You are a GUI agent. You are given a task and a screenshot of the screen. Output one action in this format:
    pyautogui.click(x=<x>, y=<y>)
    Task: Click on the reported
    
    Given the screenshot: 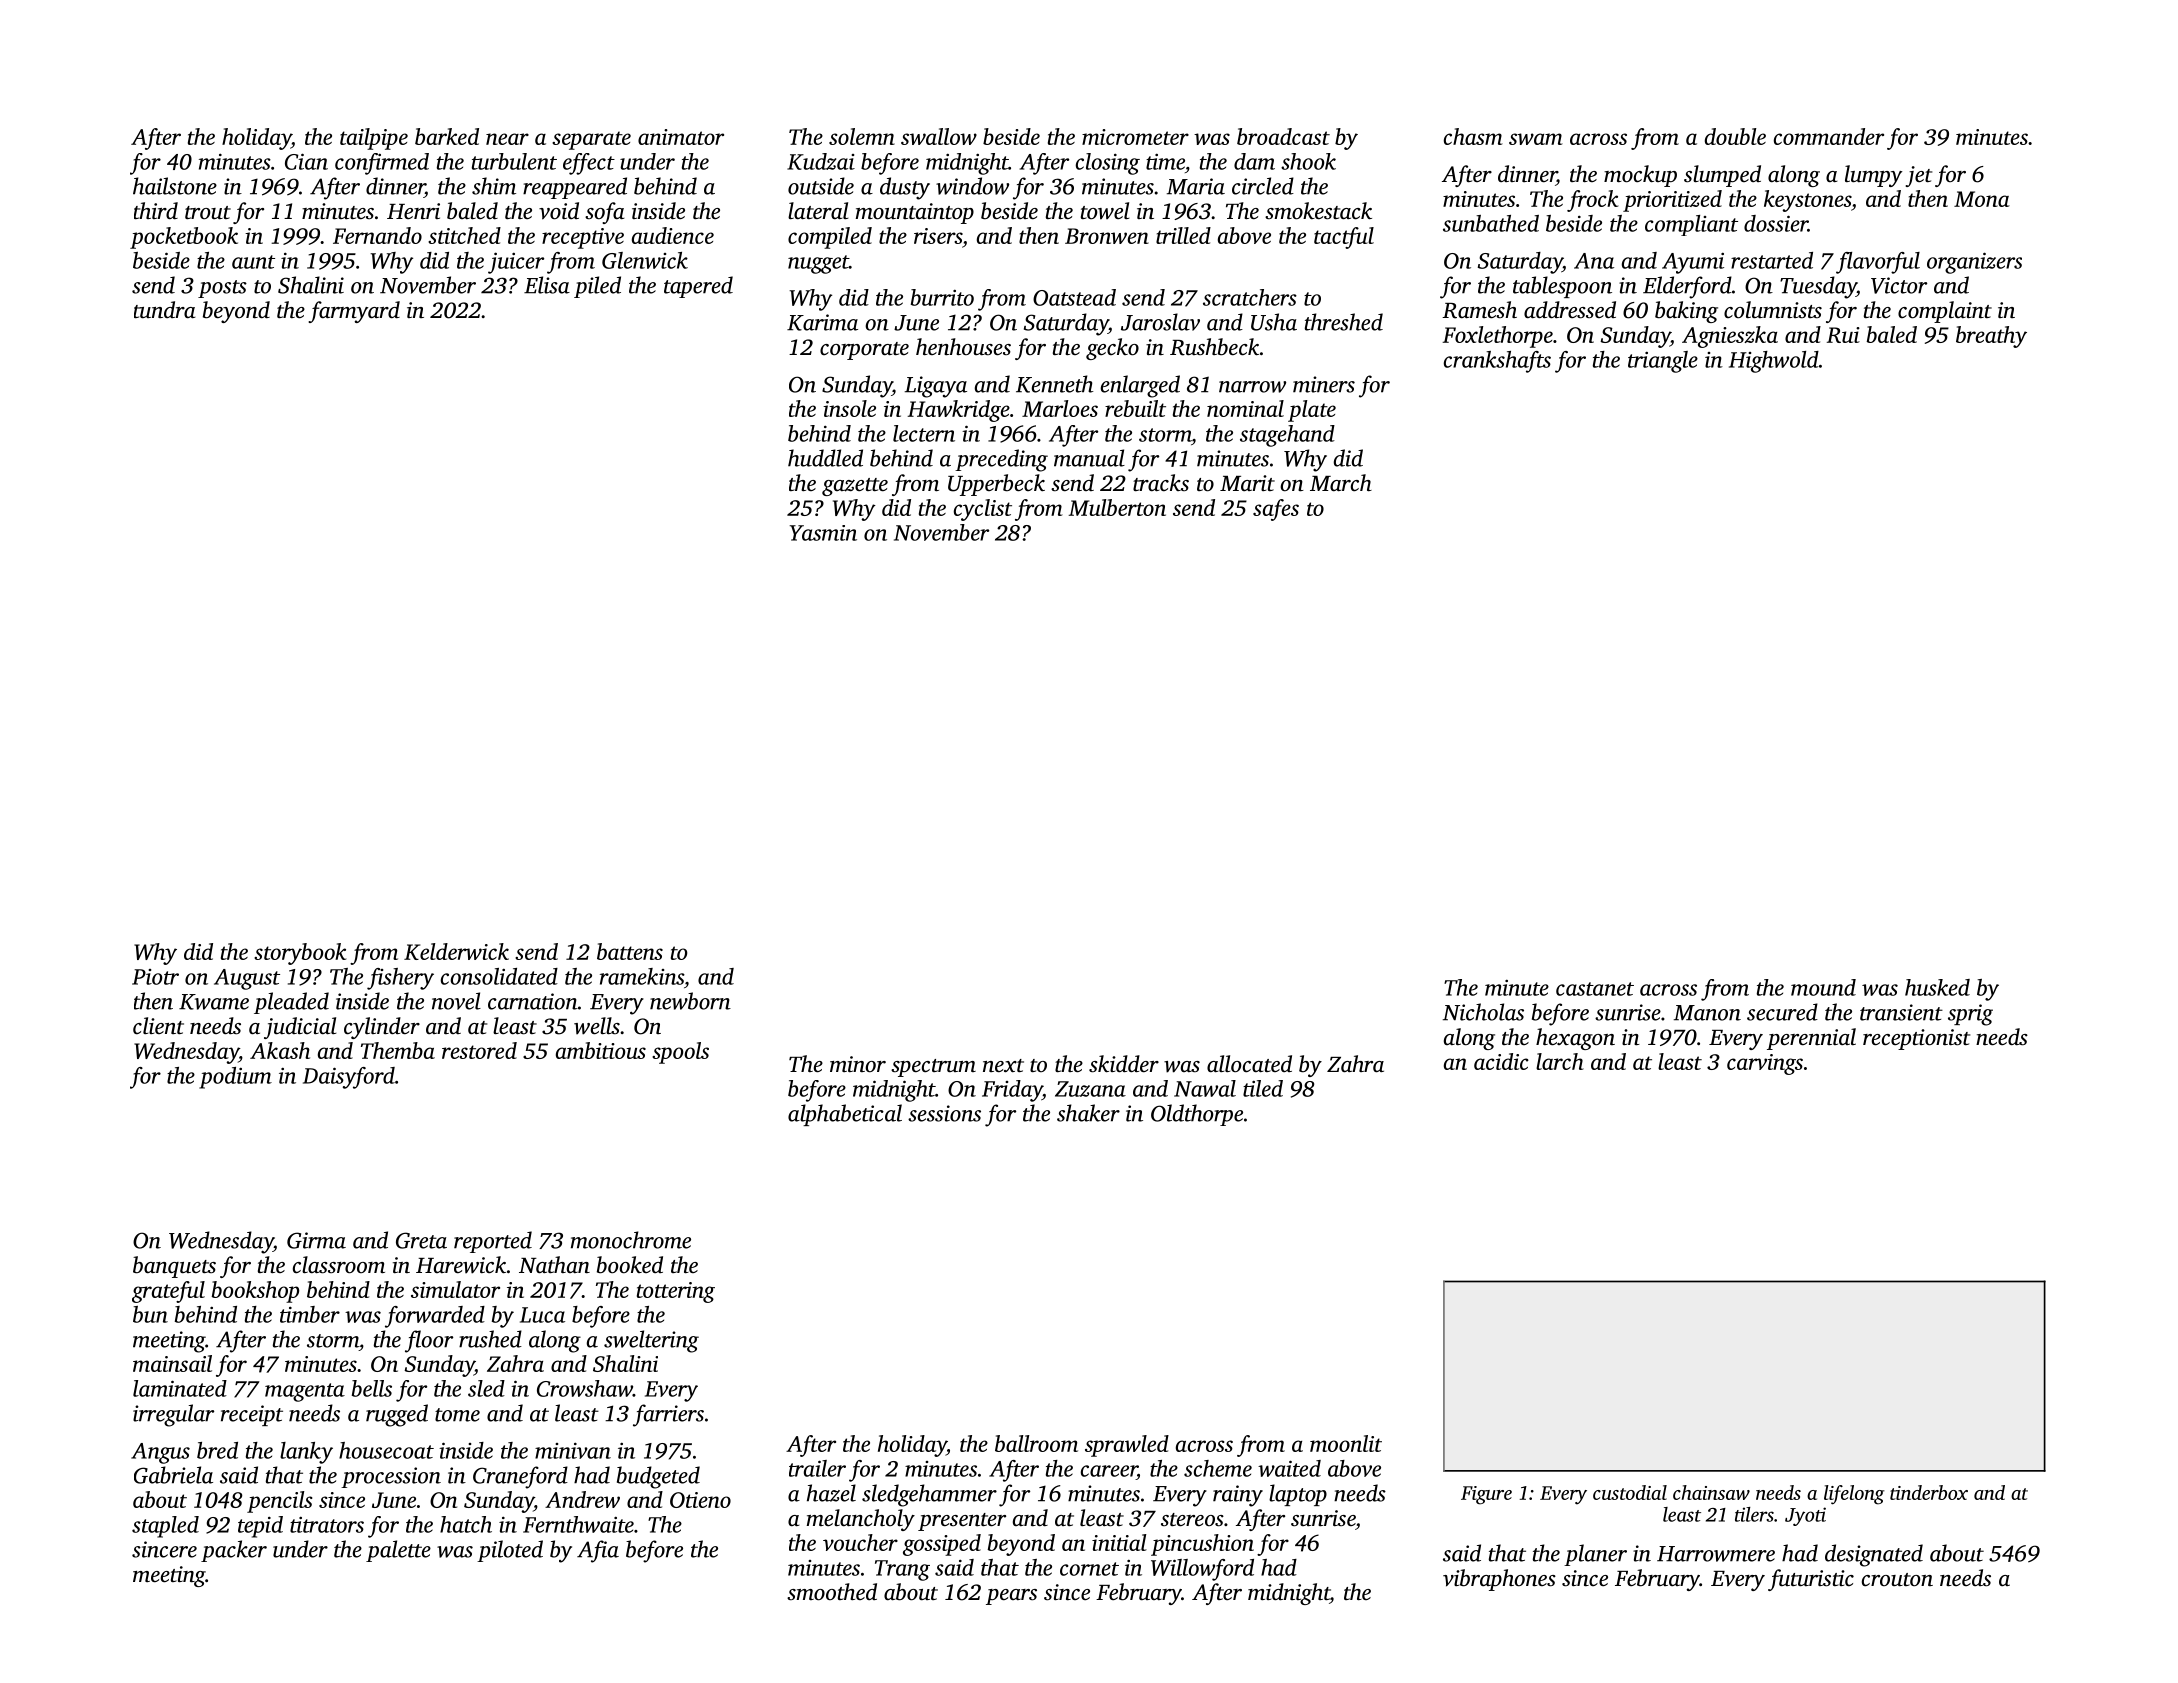 What is the action you would take?
    pyautogui.click(x=493, y=1242)
